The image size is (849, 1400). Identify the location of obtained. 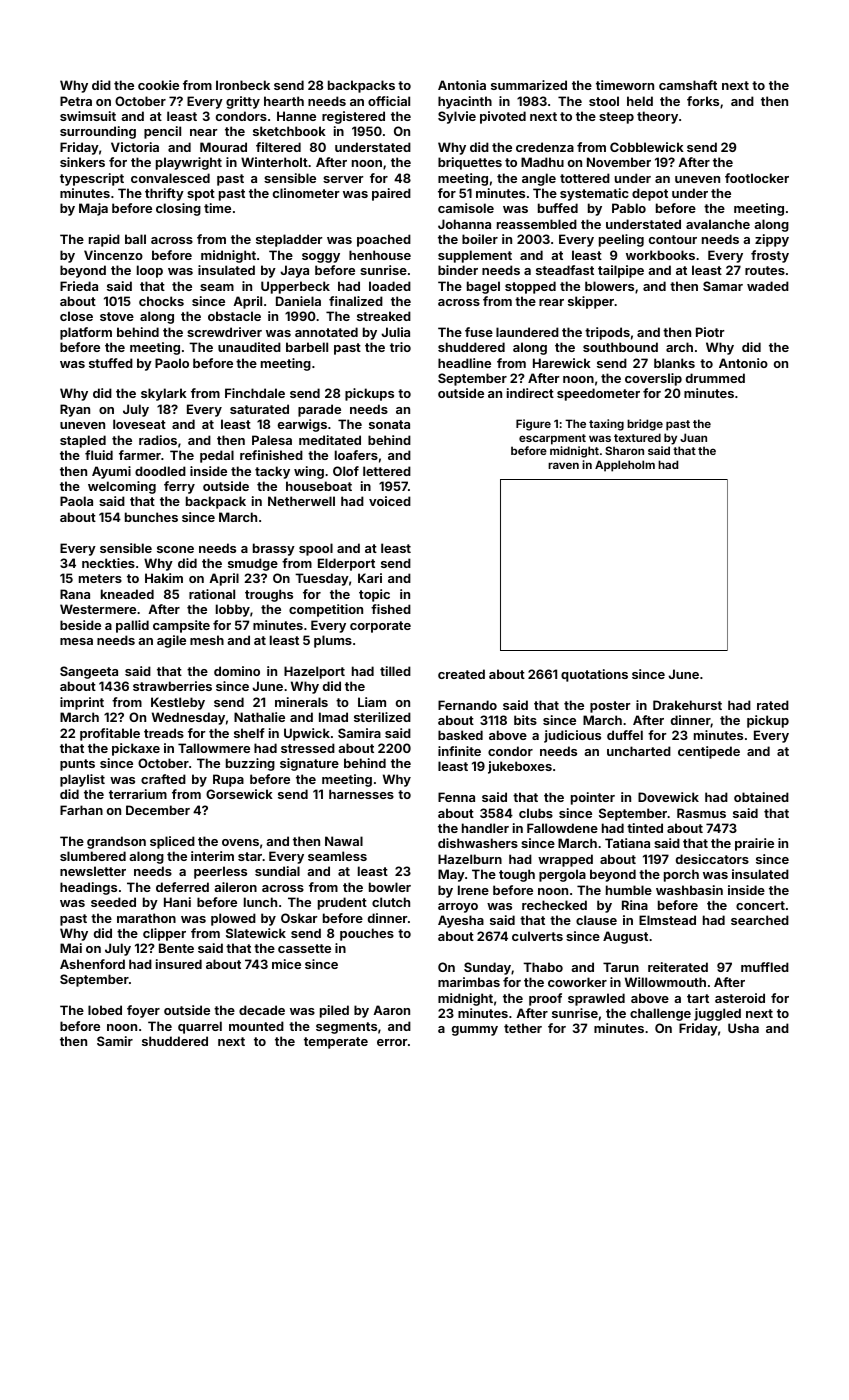
(761, 797).
